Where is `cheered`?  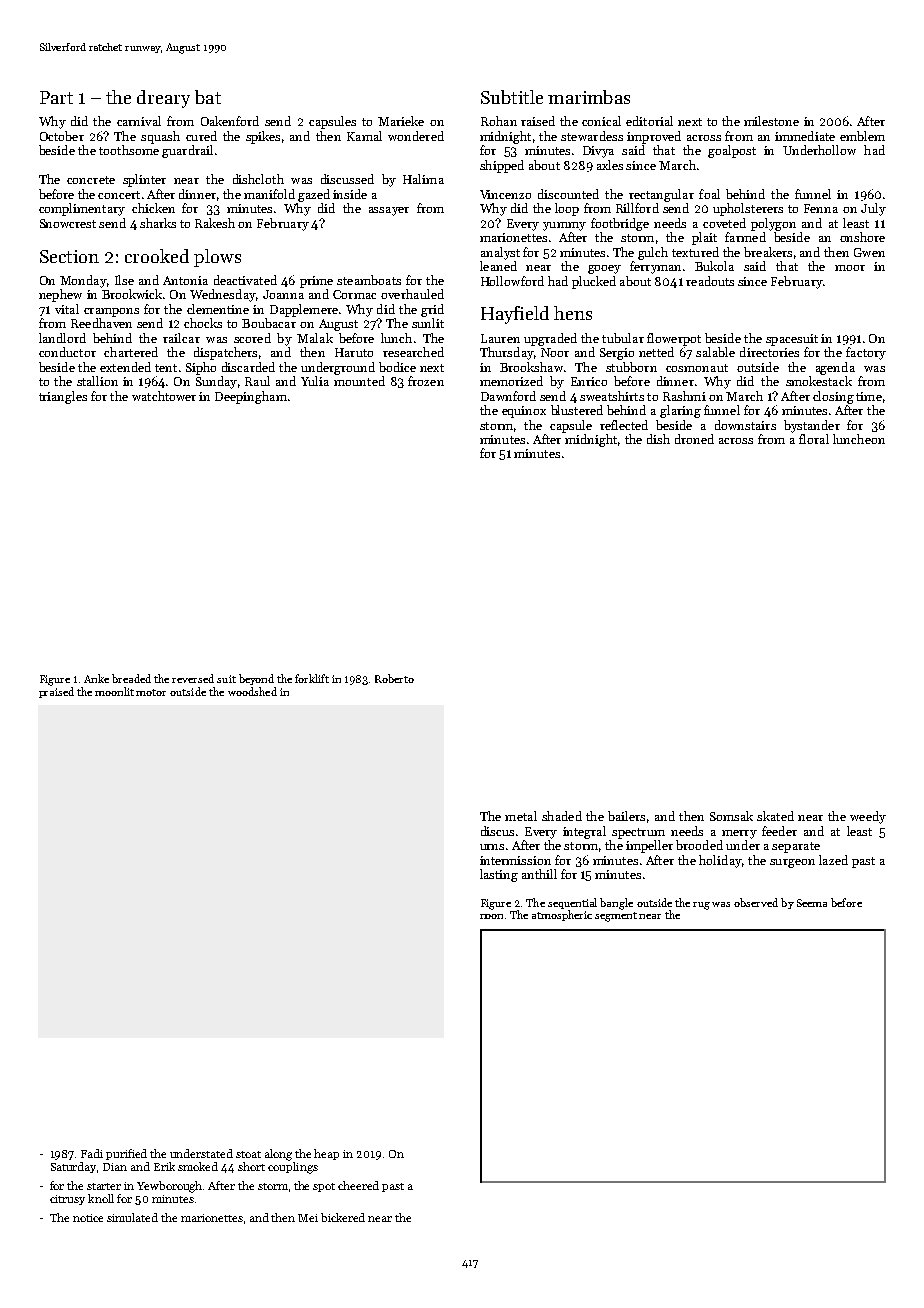 cheered is located at coordinates (358, 1185).
